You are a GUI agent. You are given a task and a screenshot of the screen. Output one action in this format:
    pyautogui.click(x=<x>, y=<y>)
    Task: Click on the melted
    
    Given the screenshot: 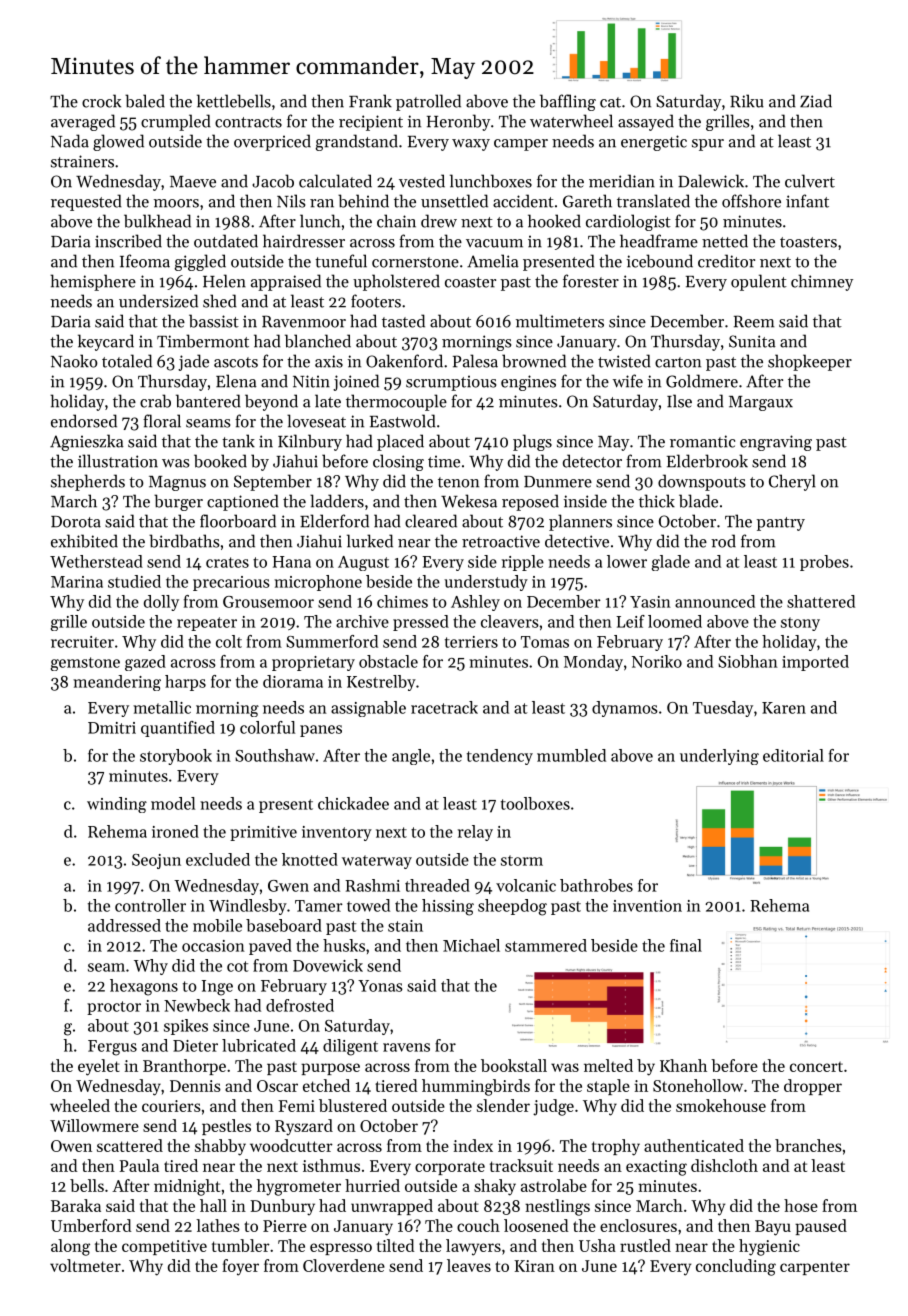 What is the action you would take?
    pyautogui.click(x=608, y=1065)
